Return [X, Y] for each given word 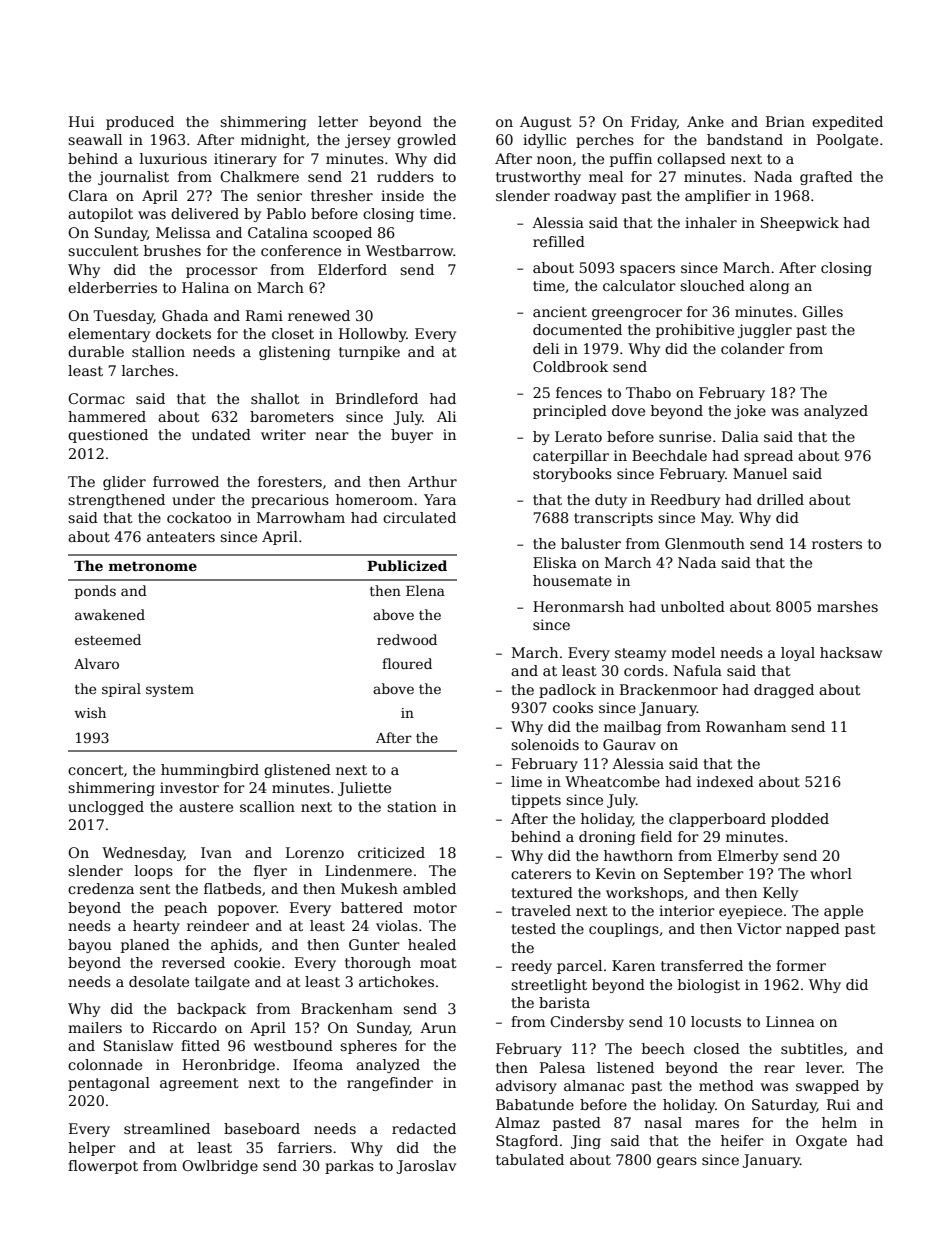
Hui [81, 121]
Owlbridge [220, 1167]
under [193, 499]
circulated [419, 517]
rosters [837, 544]
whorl [831, 873]
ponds [95, 592]
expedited [847, 123]
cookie [257, 962]
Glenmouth [705, 543]
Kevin [616, 873]
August [546, 123]
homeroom [374, 499]
